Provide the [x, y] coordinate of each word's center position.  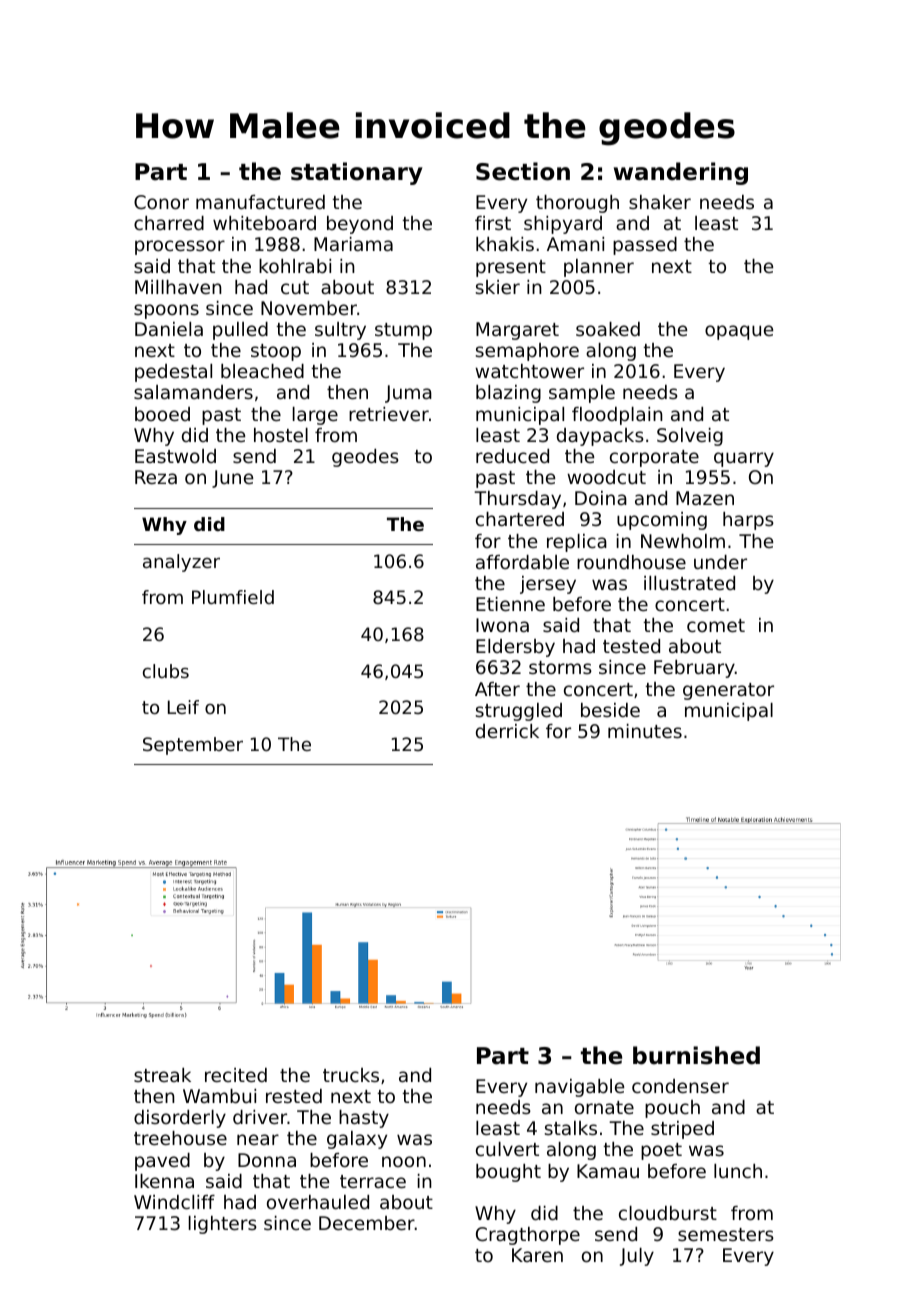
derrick [507, 731]
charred [169, 223]
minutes [645, 731]
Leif [183, 707]
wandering [681, 173]
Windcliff [174, 1202]
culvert [507, 1149]
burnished [696, 1055]
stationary [357, 173]
